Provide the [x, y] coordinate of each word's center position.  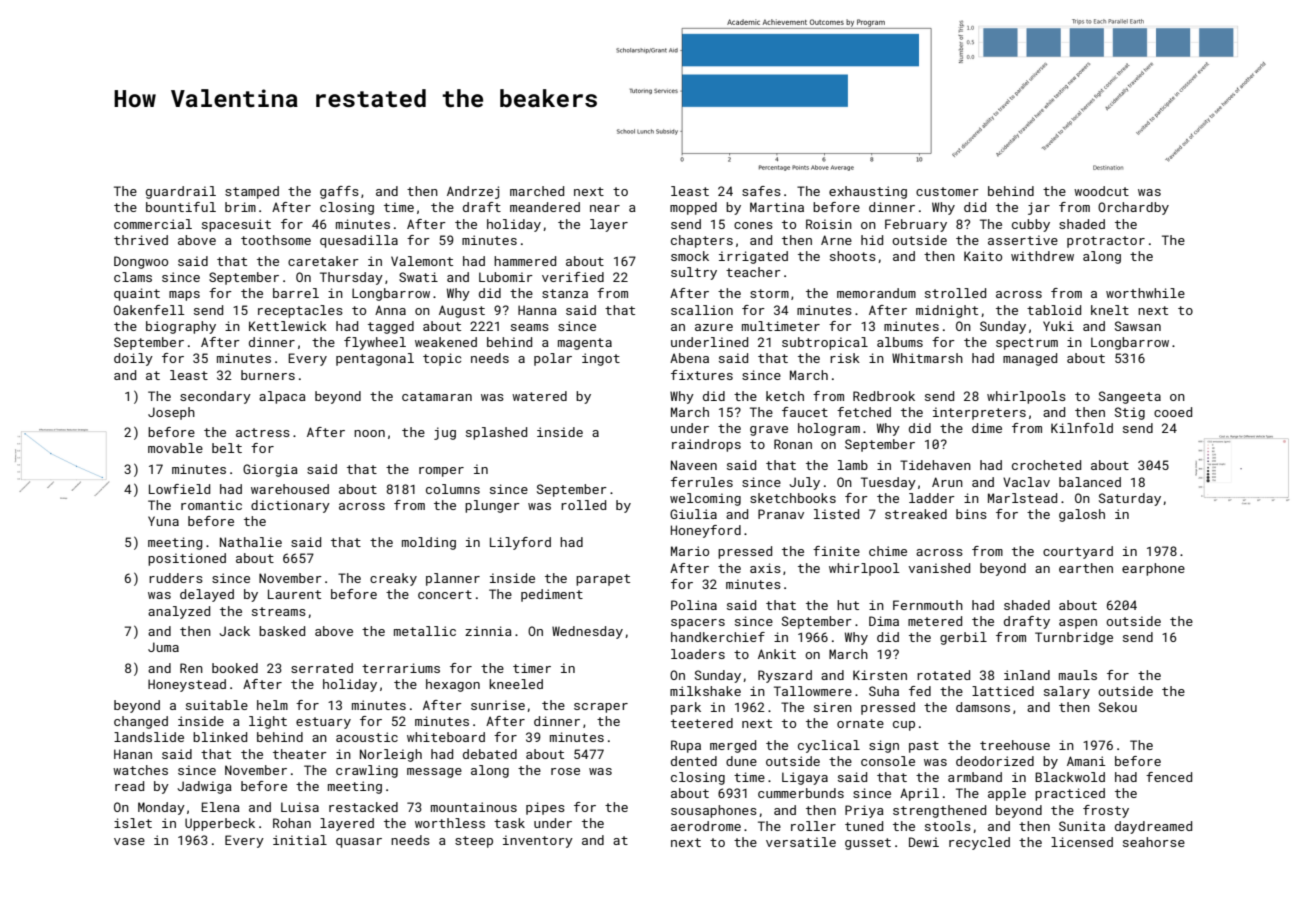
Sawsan [1138, 326]
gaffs [339, 192]
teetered [702, 723]
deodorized [995, 761]
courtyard [1078, 552]
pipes [545, 808]
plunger [492, 506]
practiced [1070, 794]
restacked [363, 807]
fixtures [702, 375]
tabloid [1054, 310]
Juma [163, 647]
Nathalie [251, 542]
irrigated [753, 257]
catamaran [437, 396]
